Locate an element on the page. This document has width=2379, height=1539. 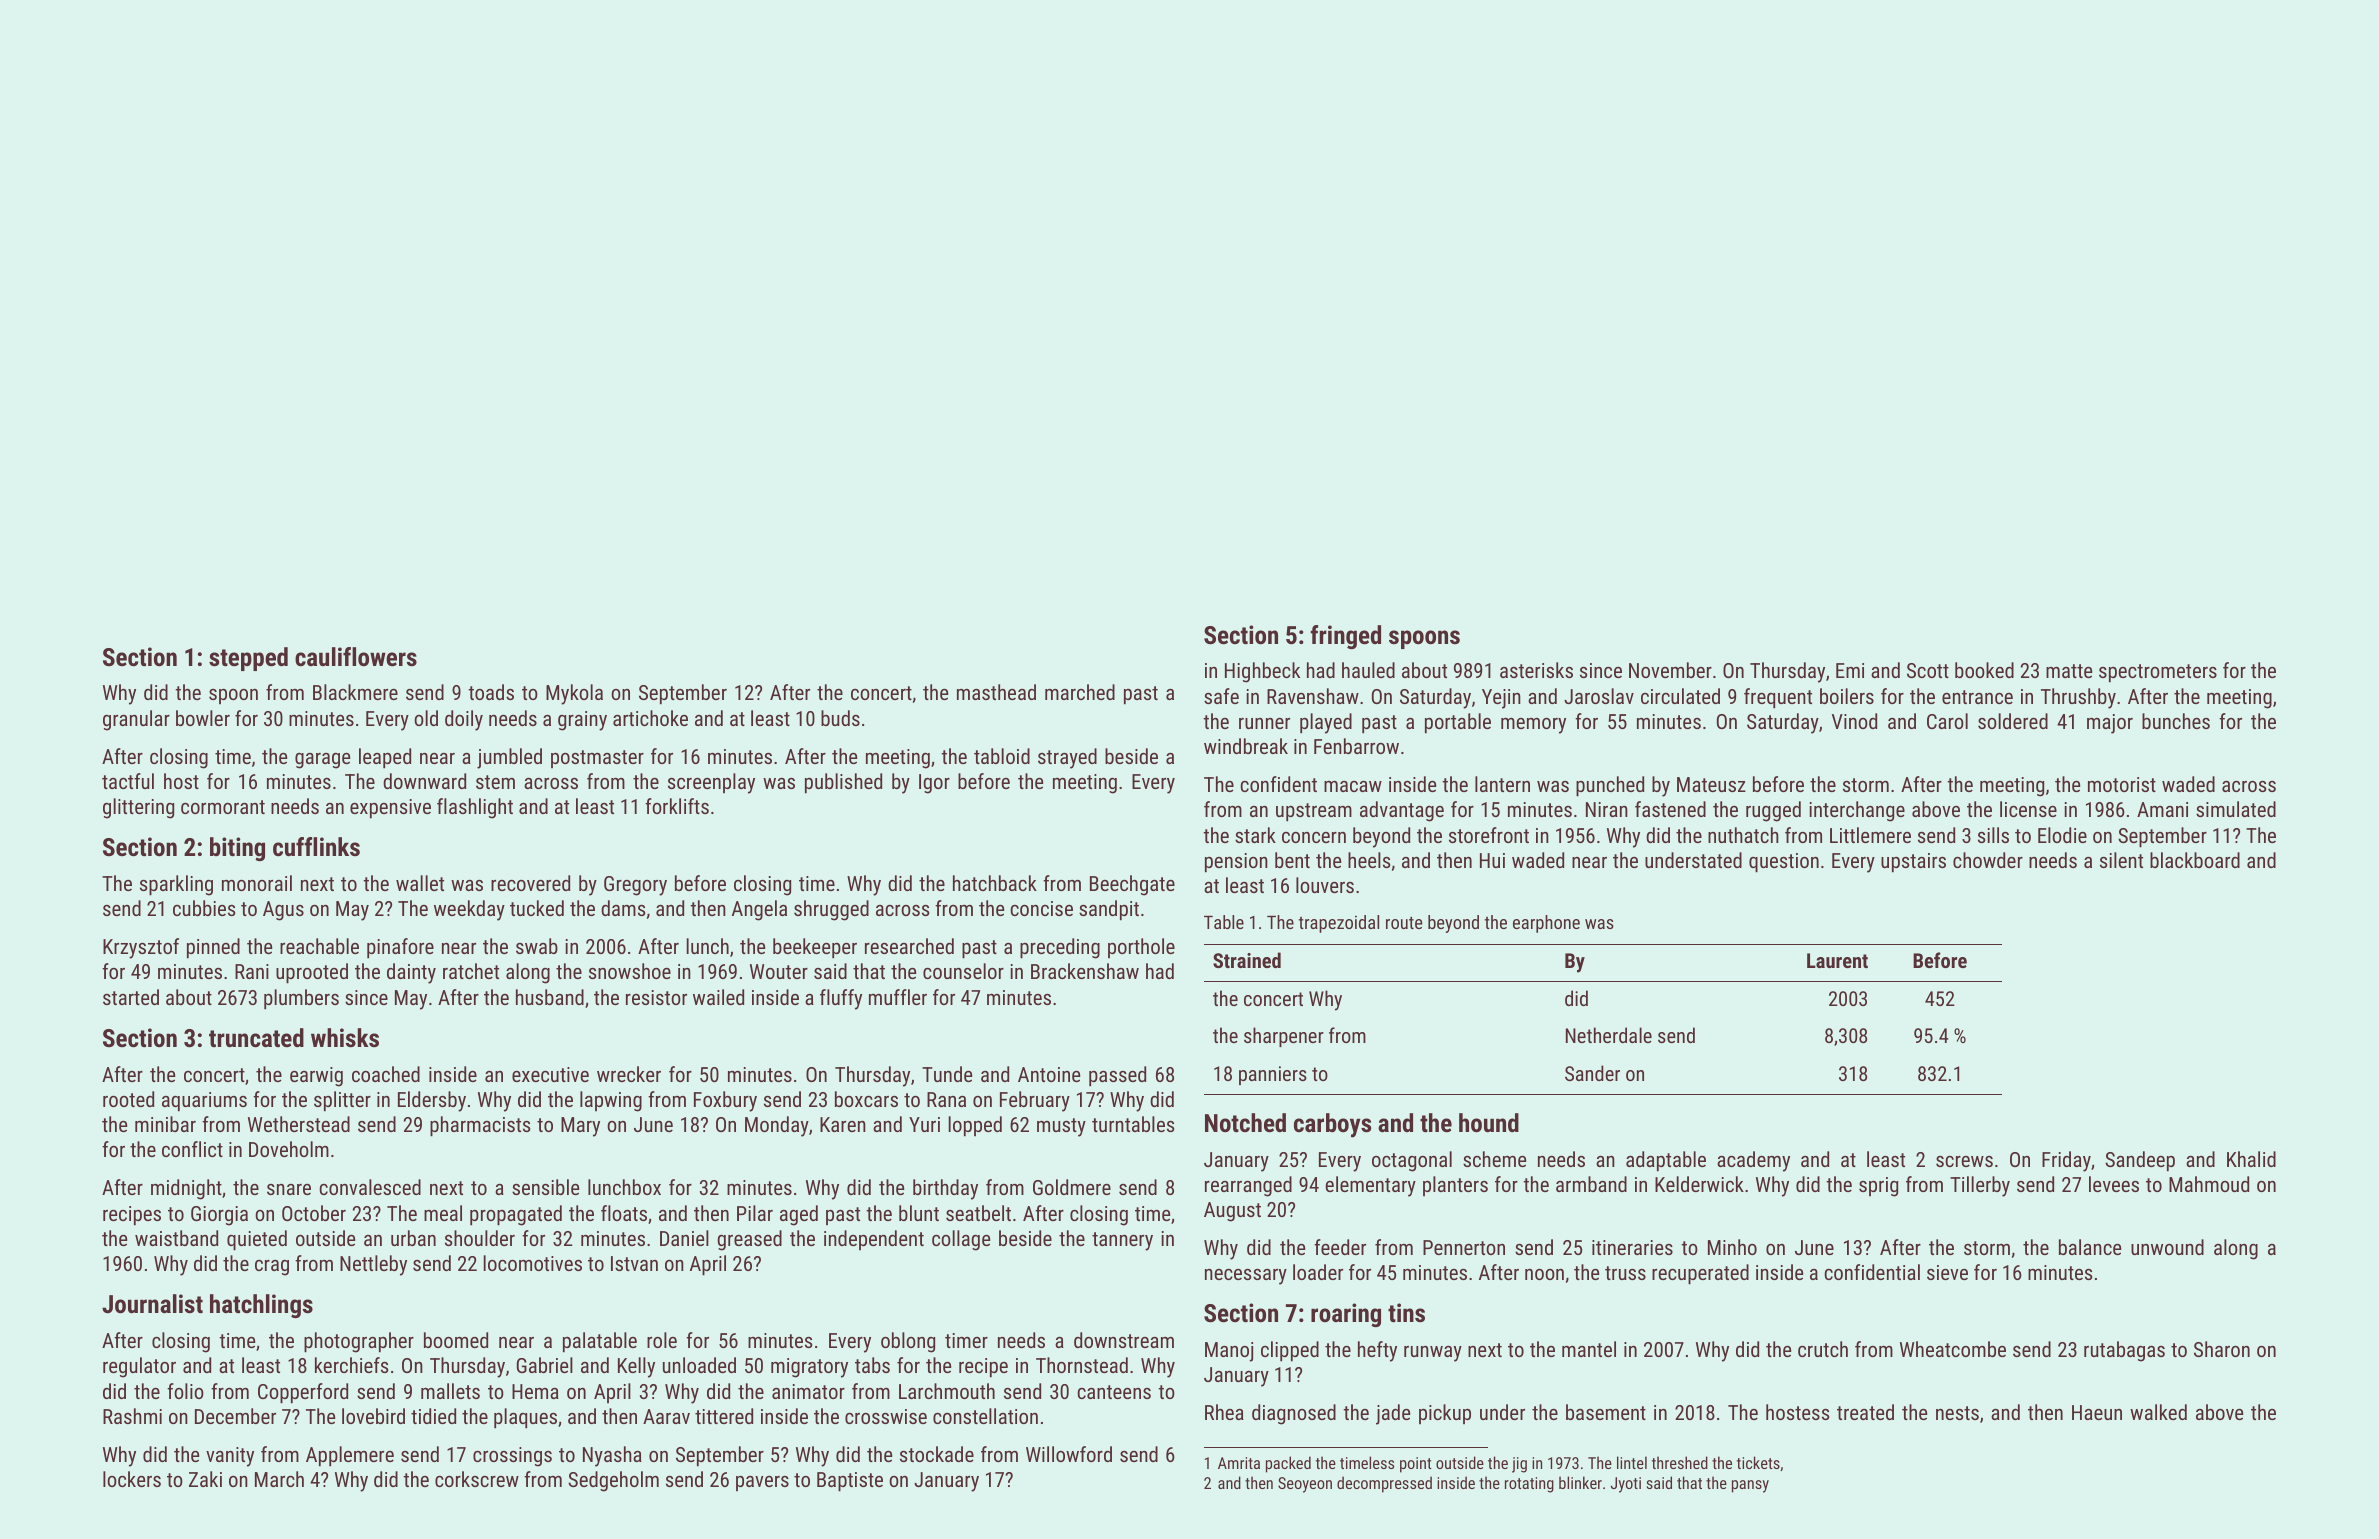
November is located at coordinates (1670, 670).
